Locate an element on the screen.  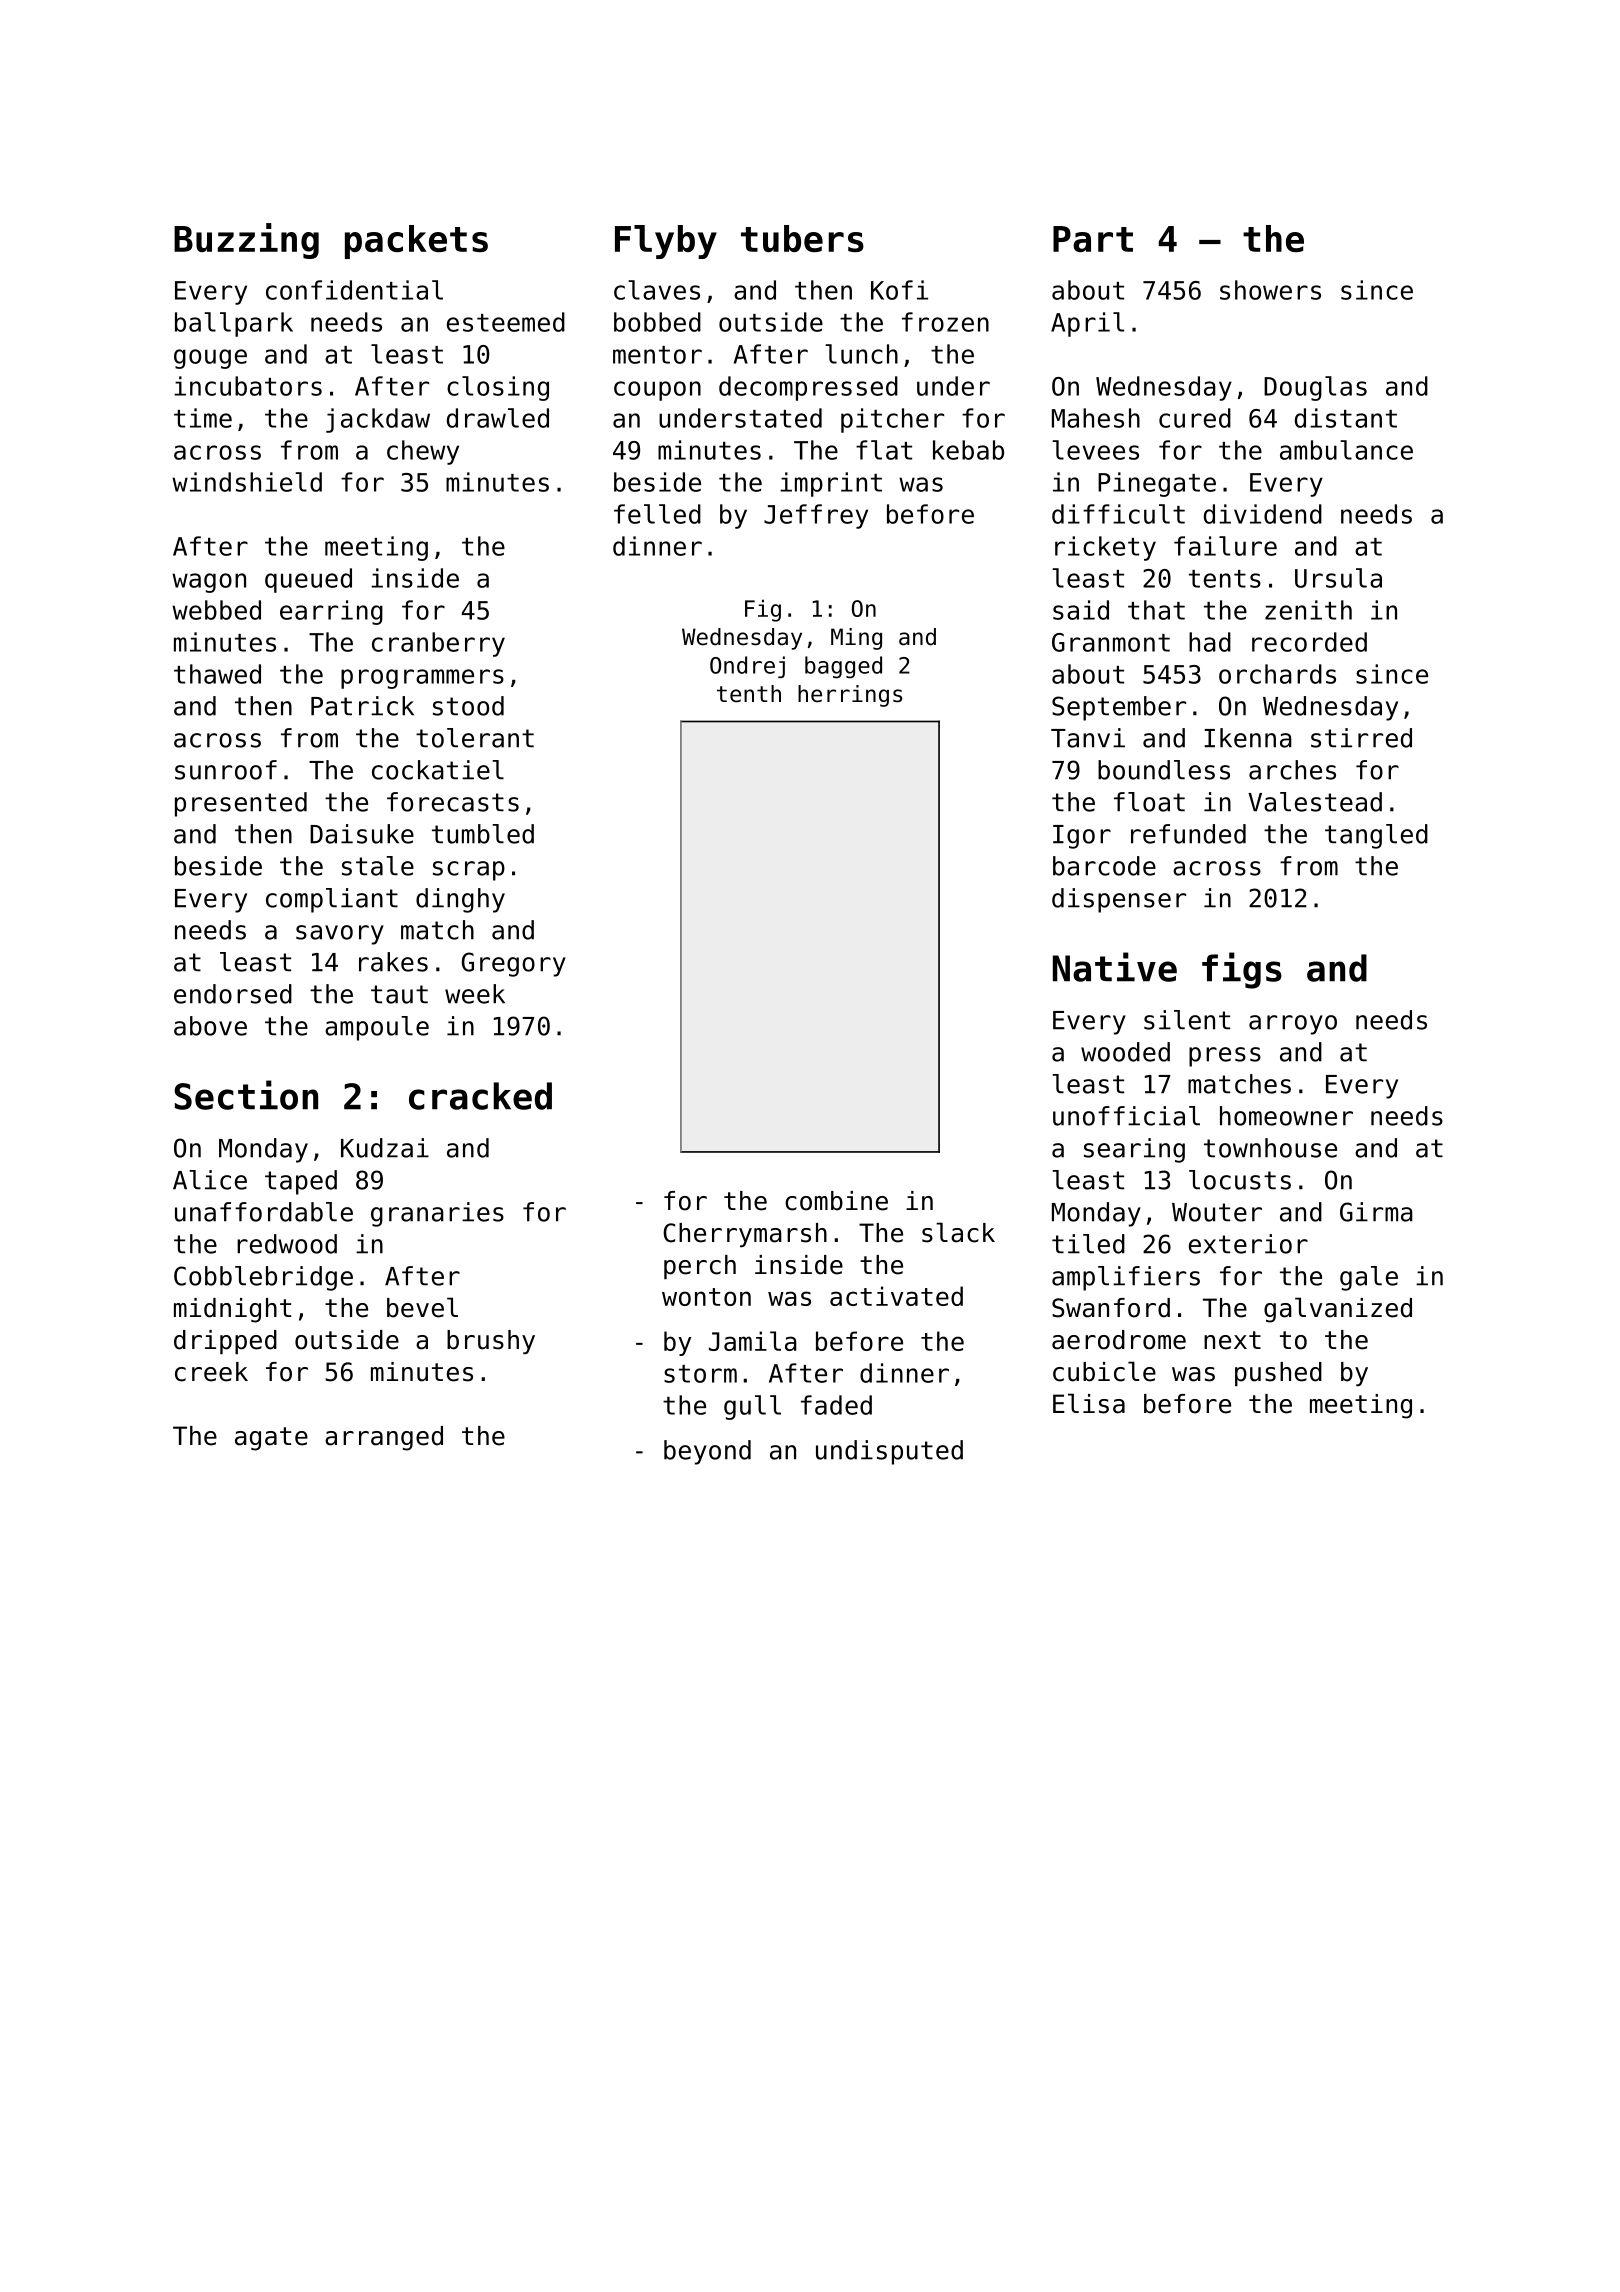
Flyby is located at coordinates (666, 242).
